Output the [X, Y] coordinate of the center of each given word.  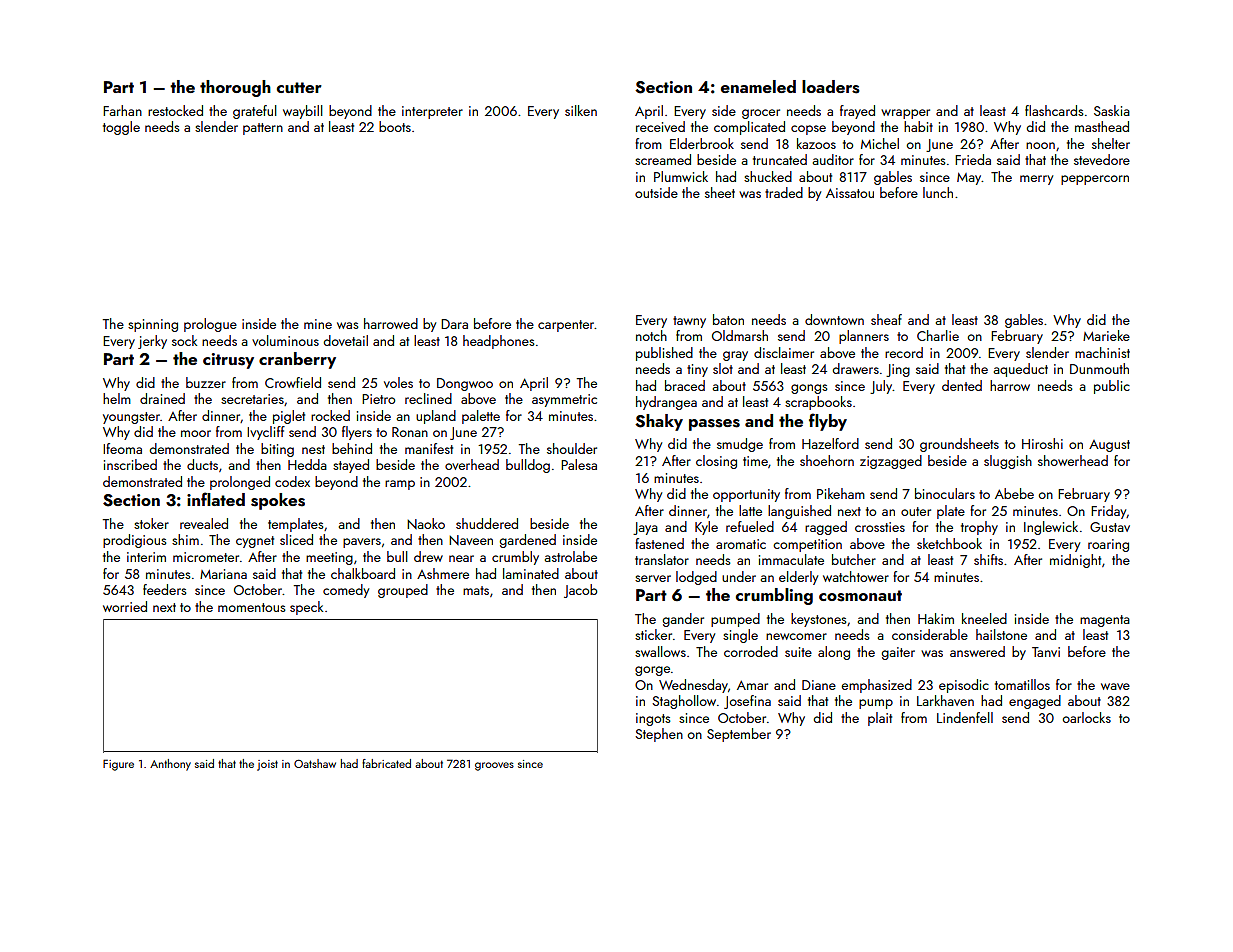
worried [125, 606]
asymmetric [564, 400]
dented [962, 385]
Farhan [122, 110]
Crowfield [293, 382]
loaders [831, 87]
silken [581, 110]
